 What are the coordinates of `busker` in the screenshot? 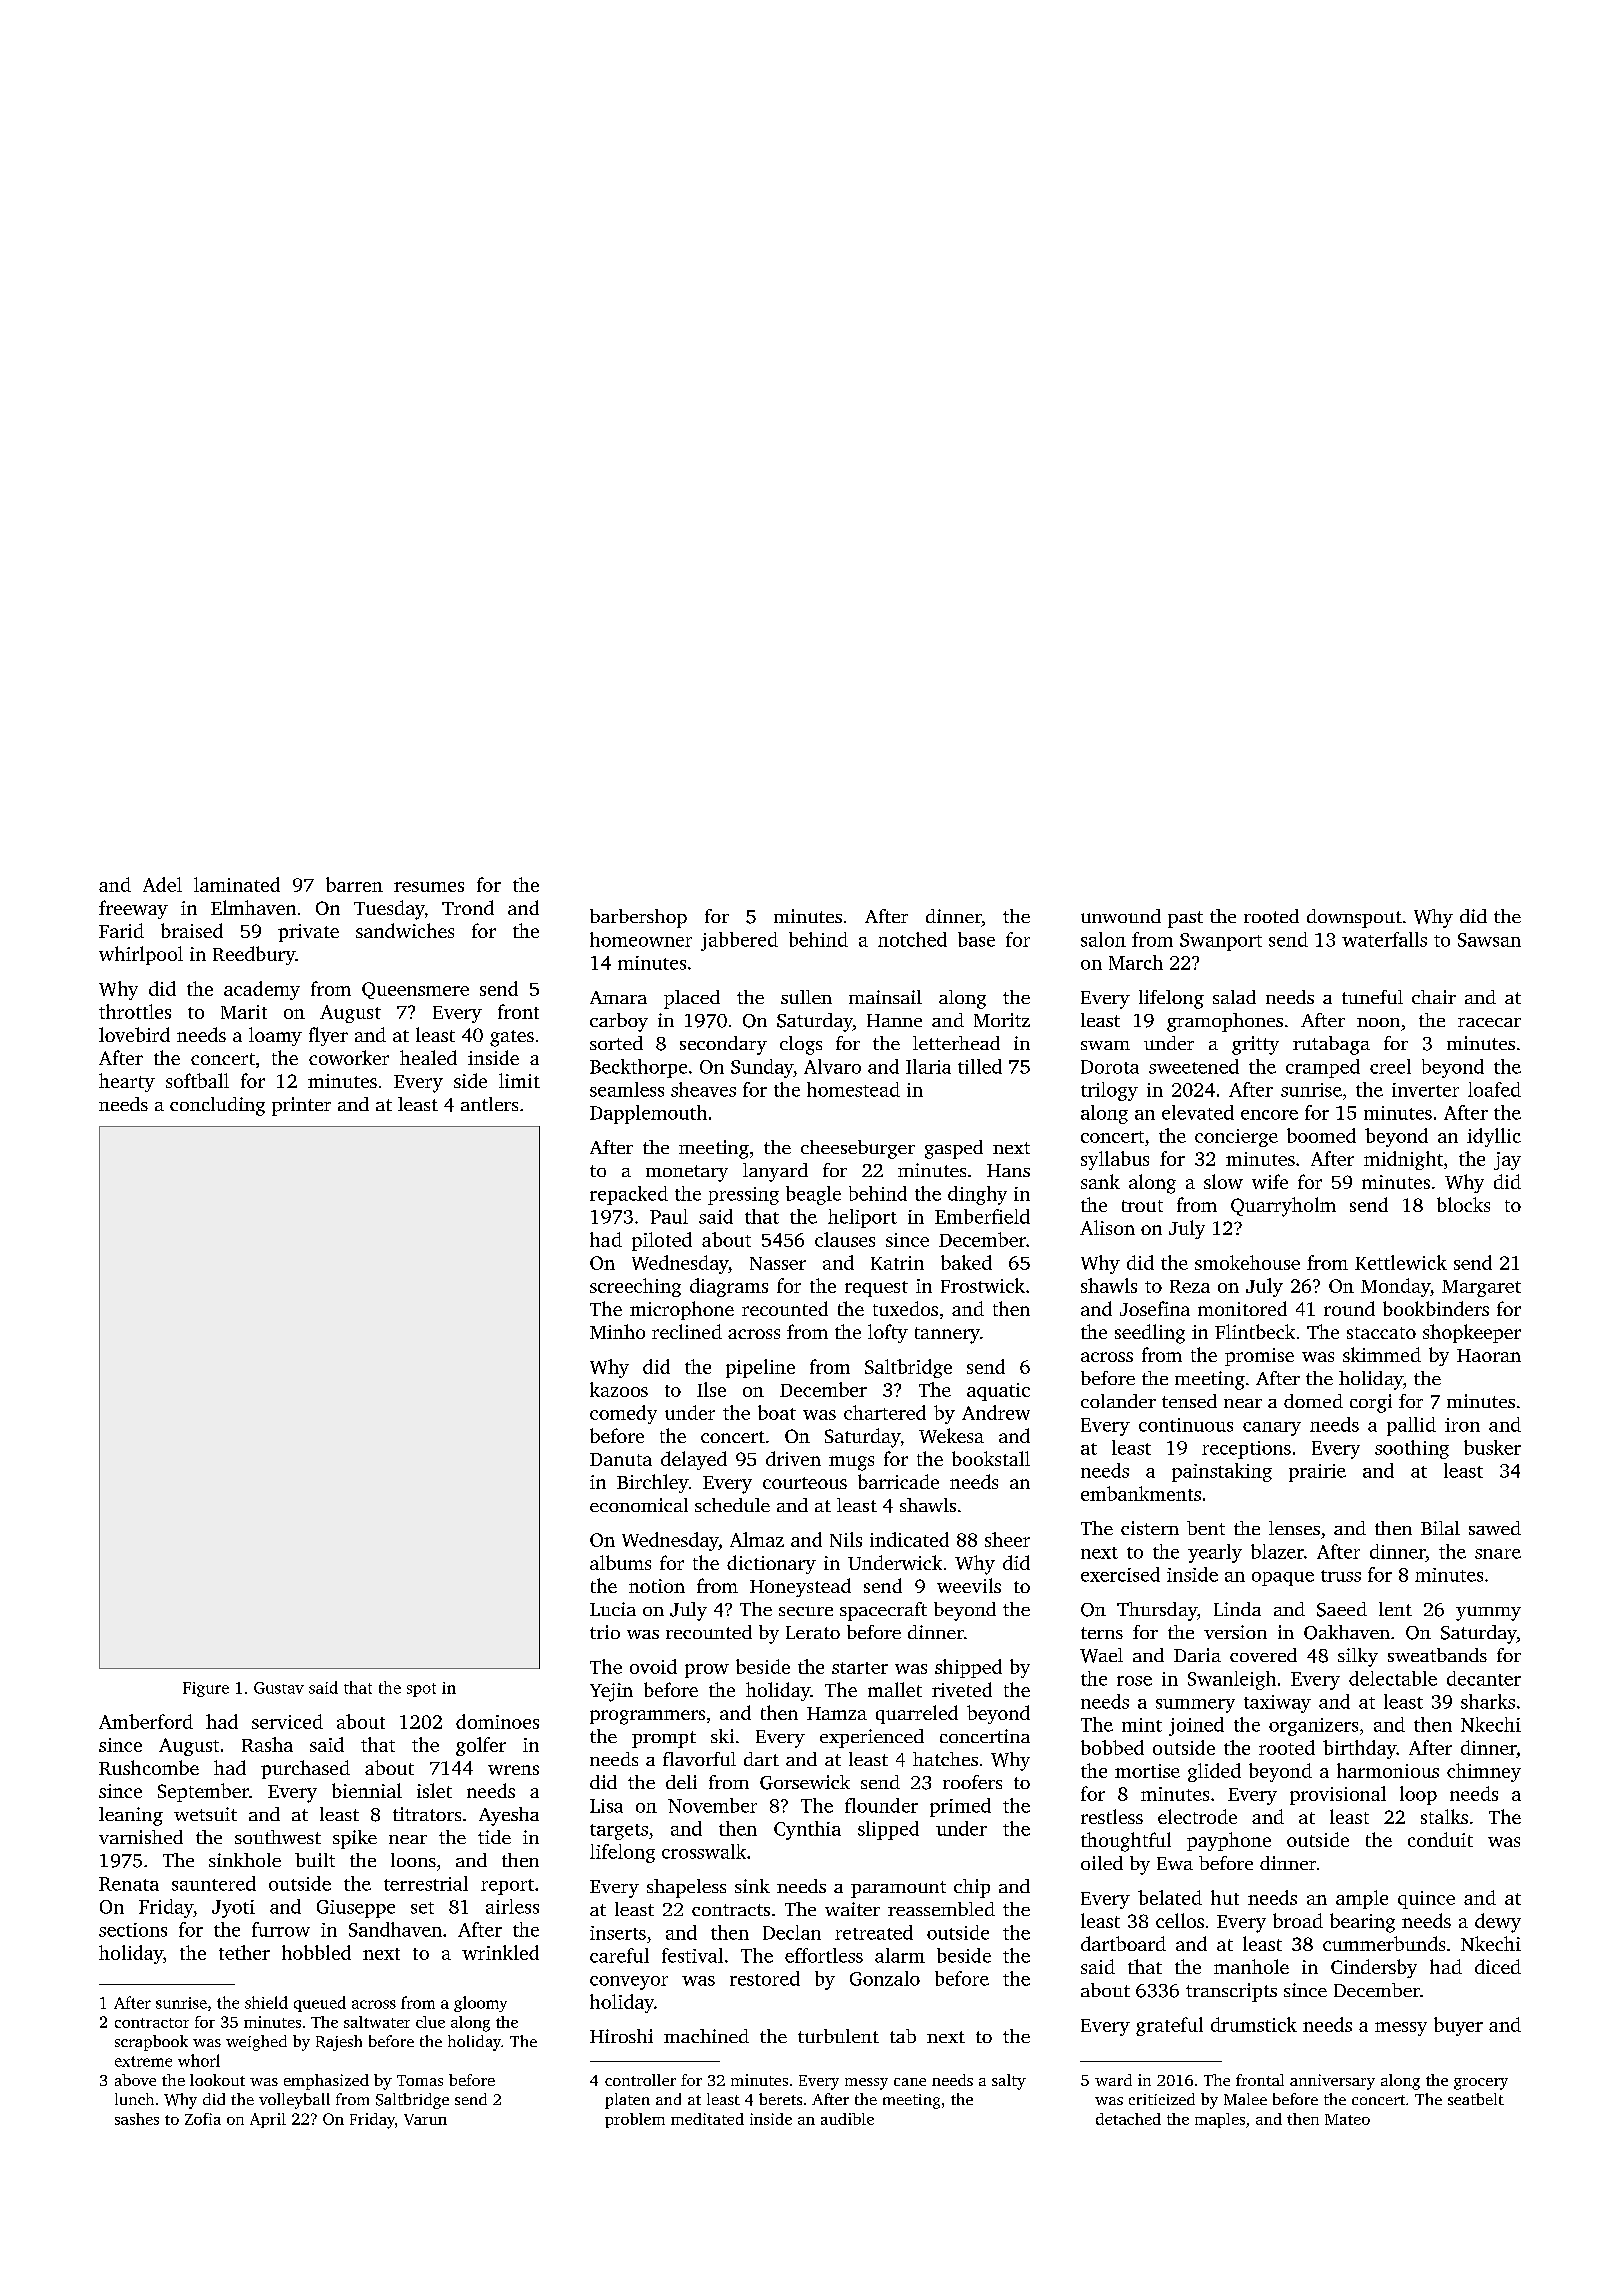 It's located at (1492, 1447).
